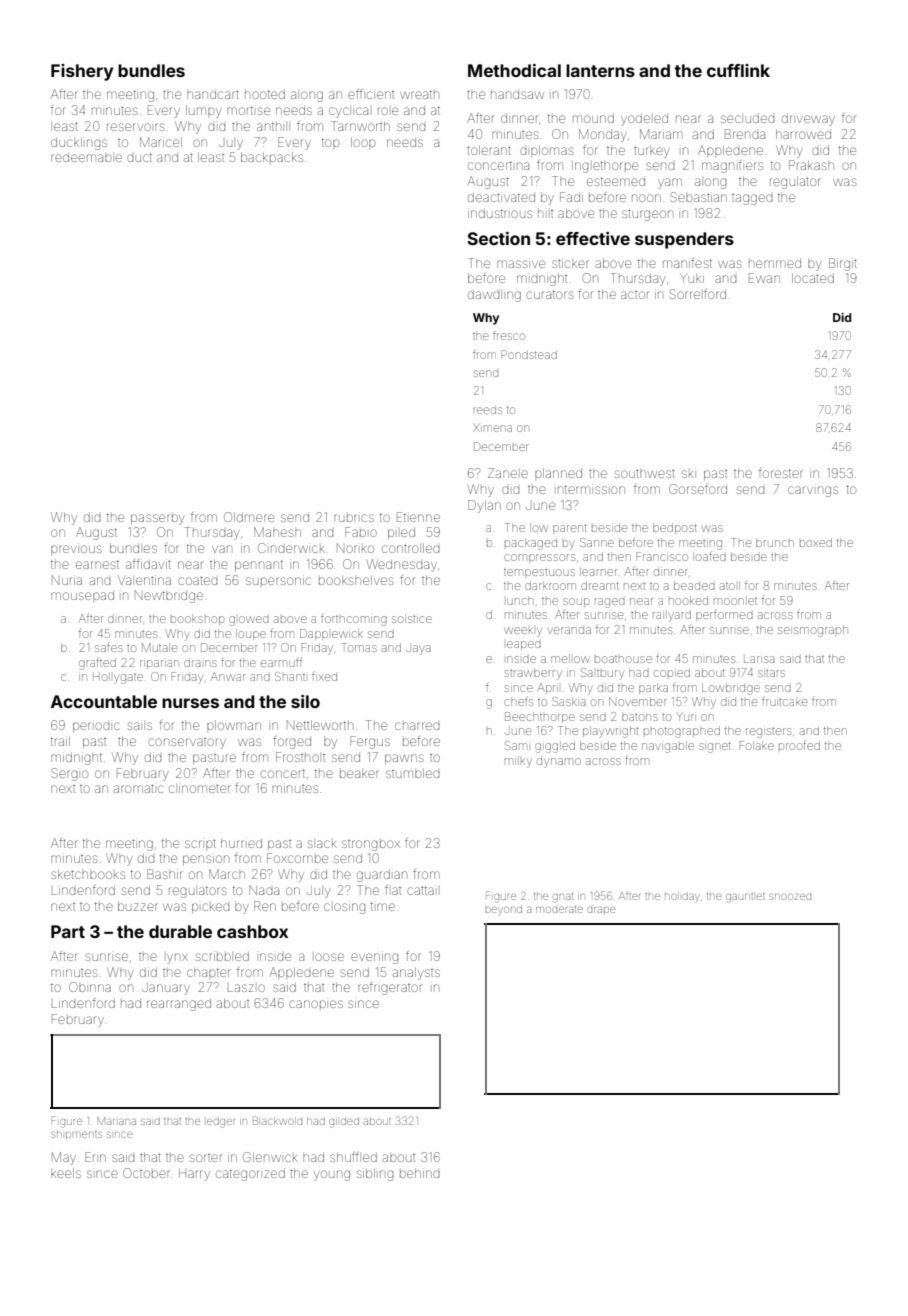 The image size is (908, 1316). What do you see at coordinates (401, 533) in the page?
I see `piled` at bounding box center [401, 533].
